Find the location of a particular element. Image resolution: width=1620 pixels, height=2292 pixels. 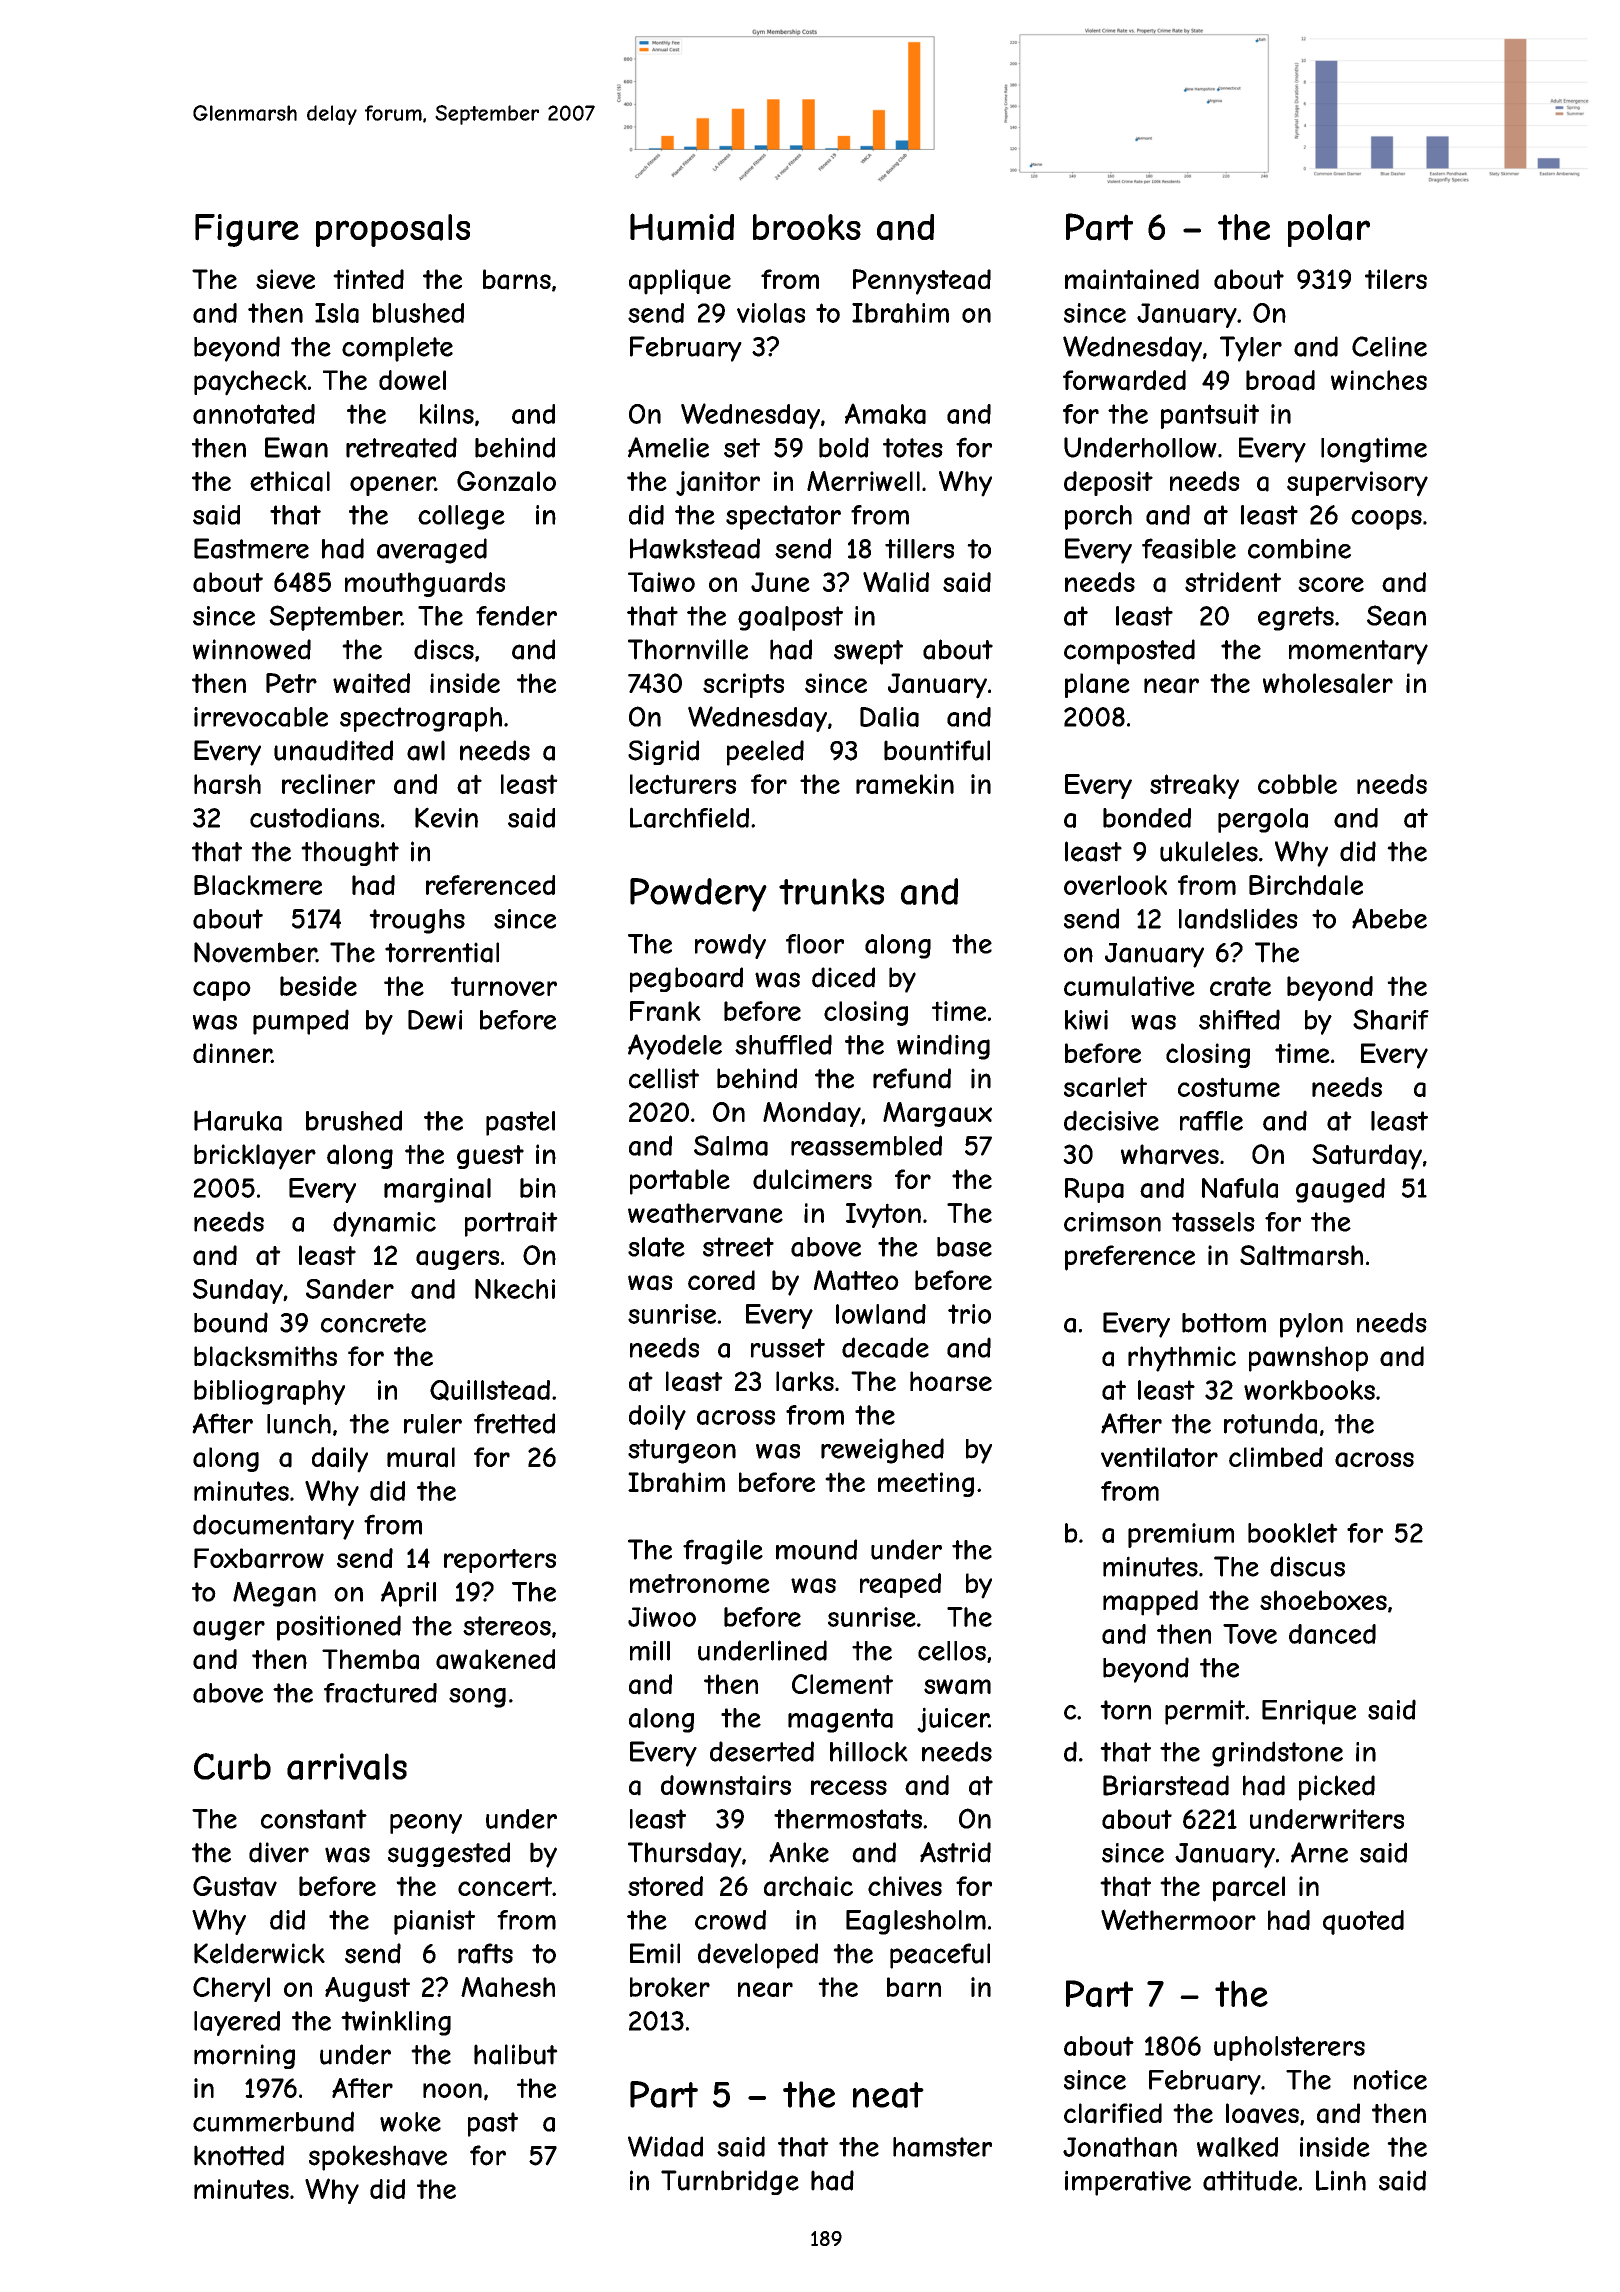

composted is located at coordinates (1129, 652).
